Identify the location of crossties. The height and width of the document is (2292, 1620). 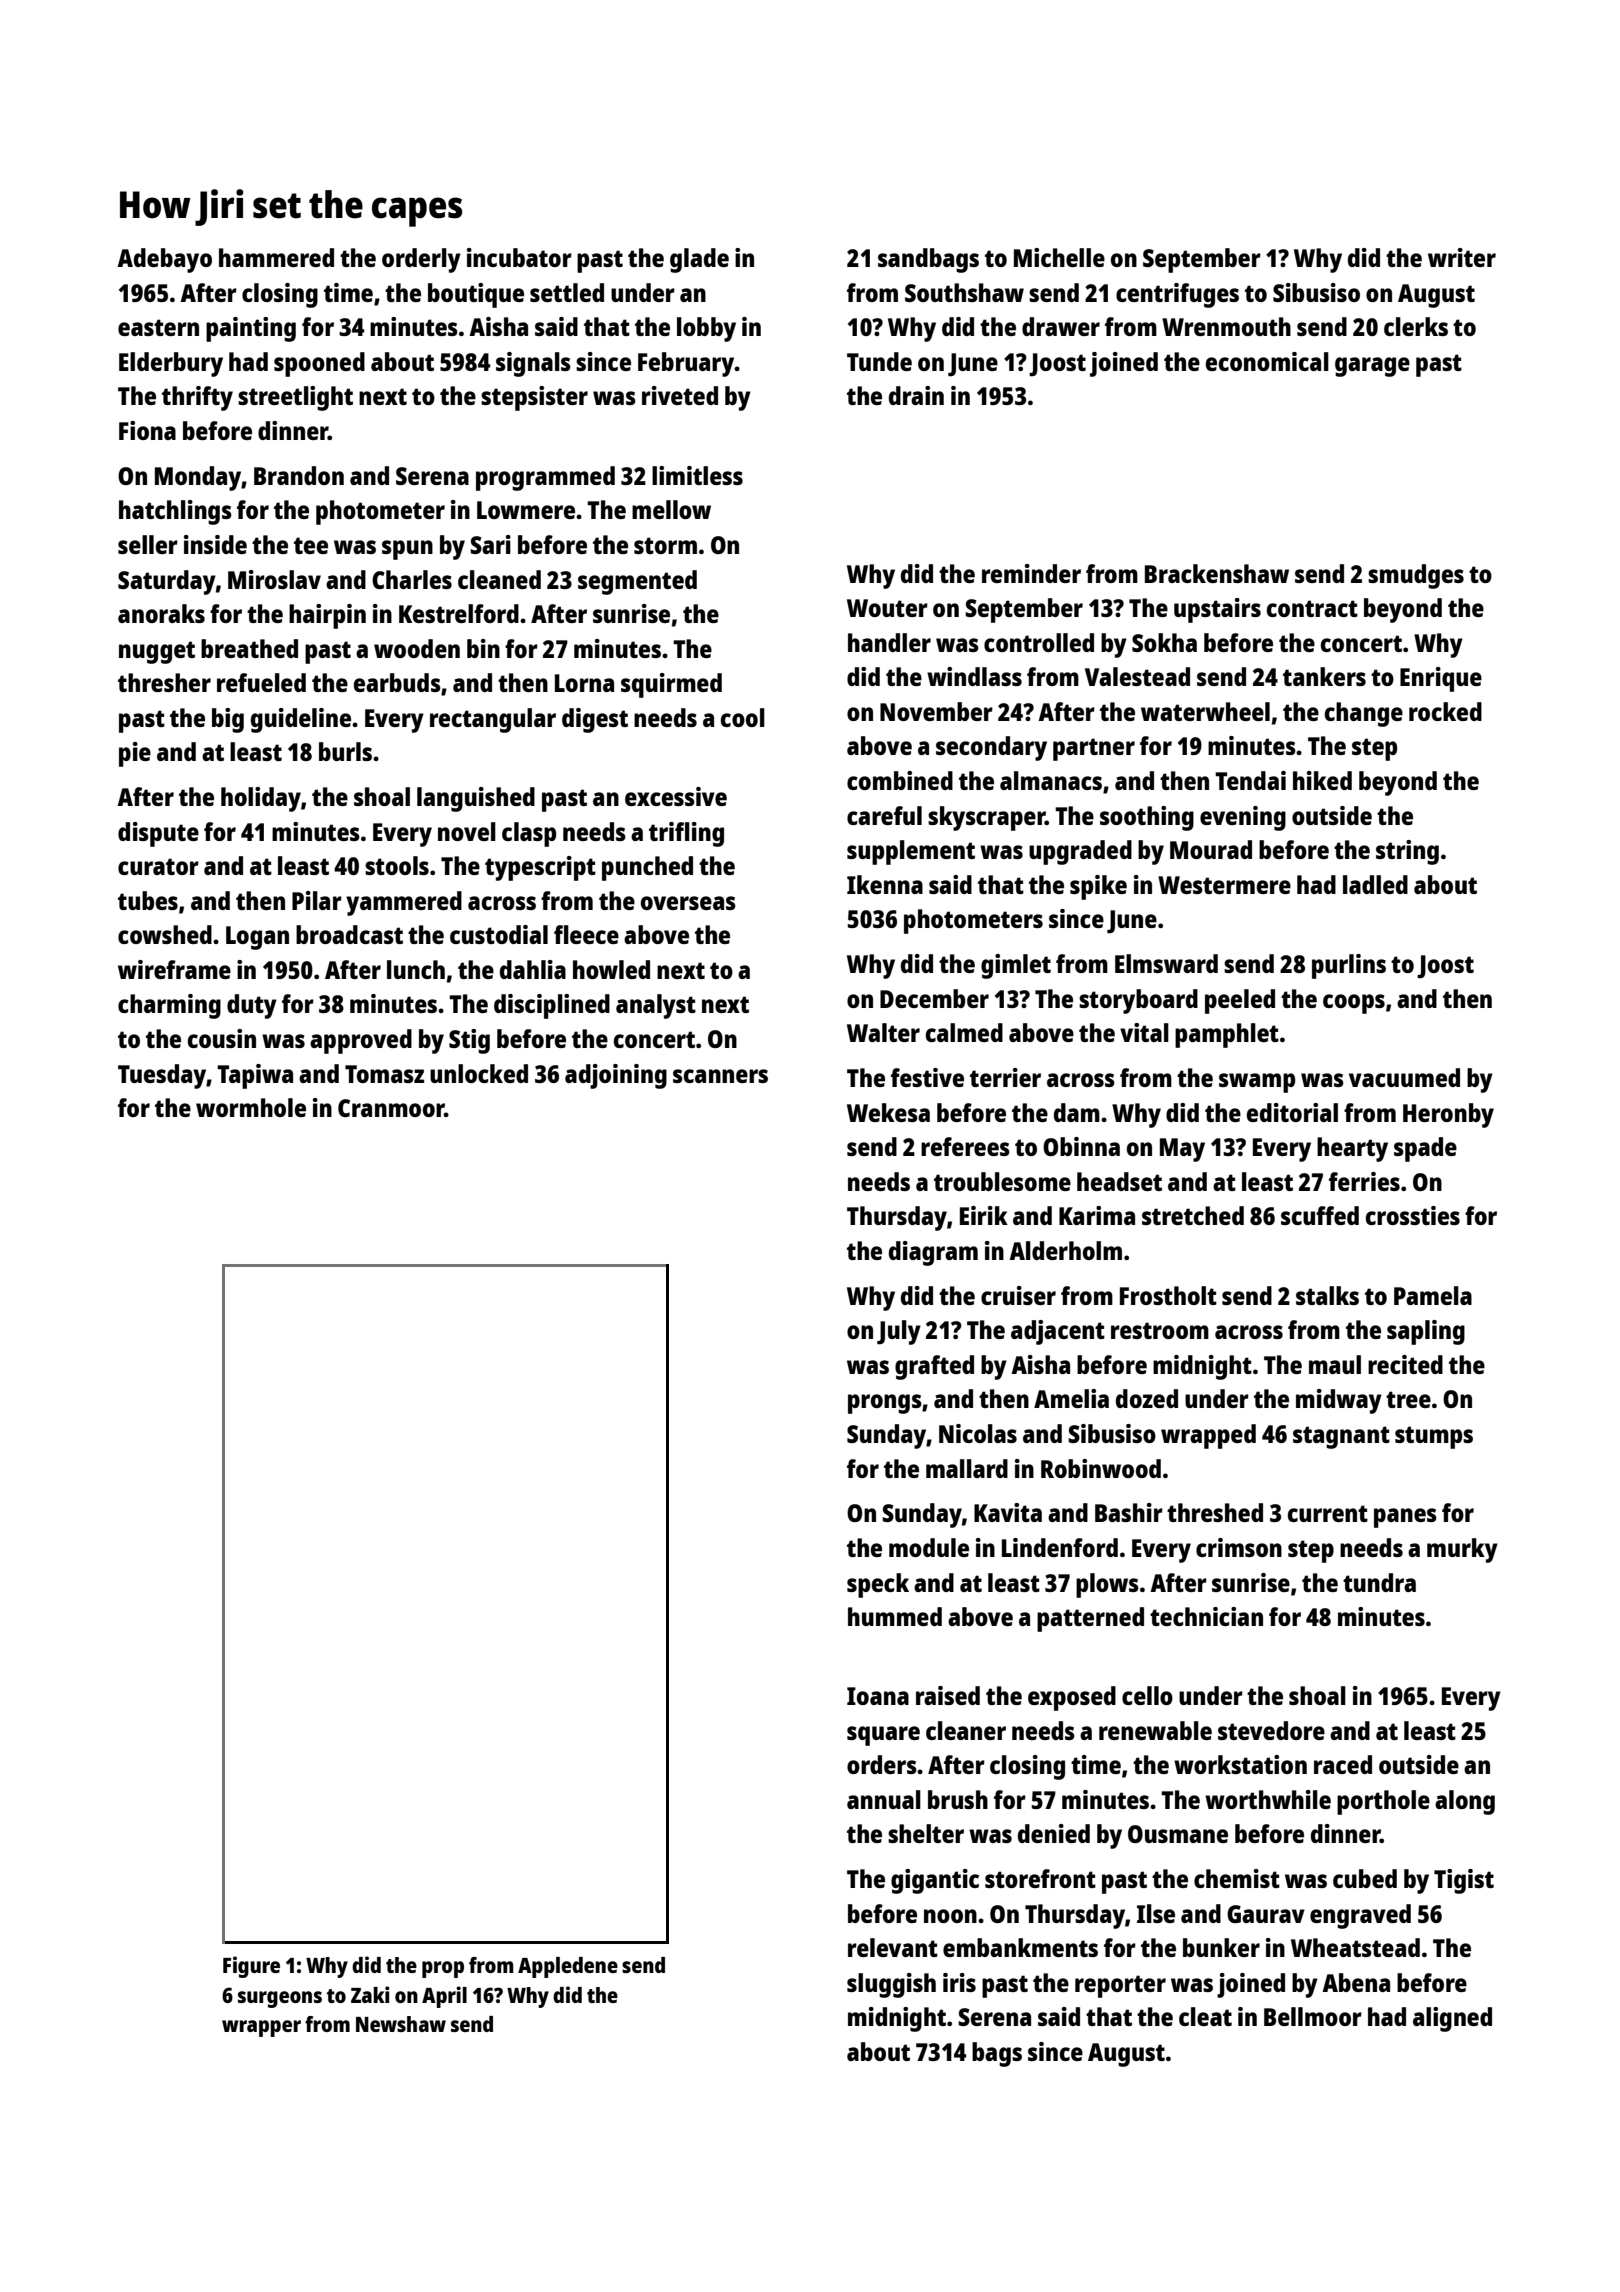
(1413, 1215).
